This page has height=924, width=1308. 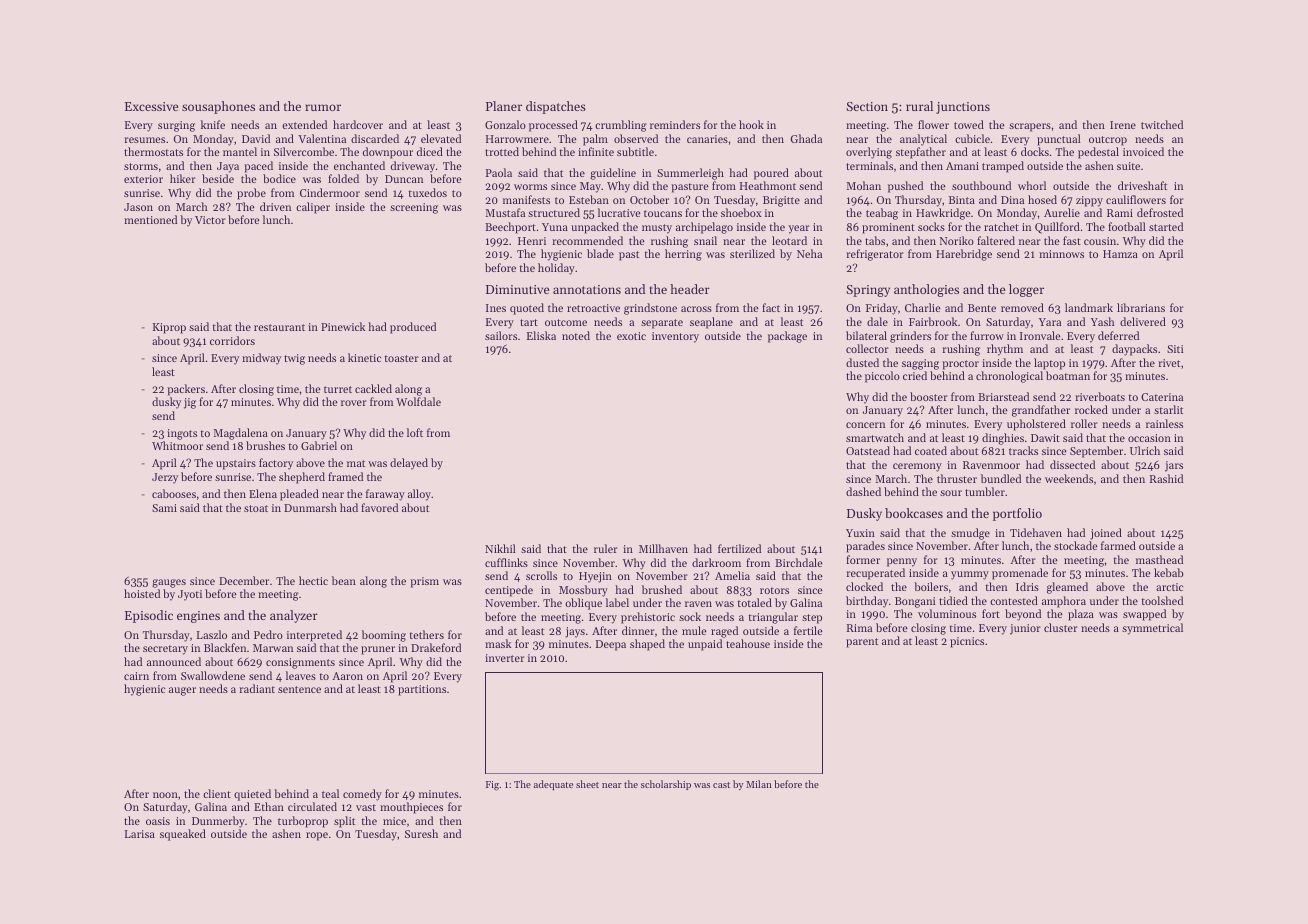 What do you see at coordinates (869, 165) in the page?
I see `terminals` at bounding box center [869, 165].
